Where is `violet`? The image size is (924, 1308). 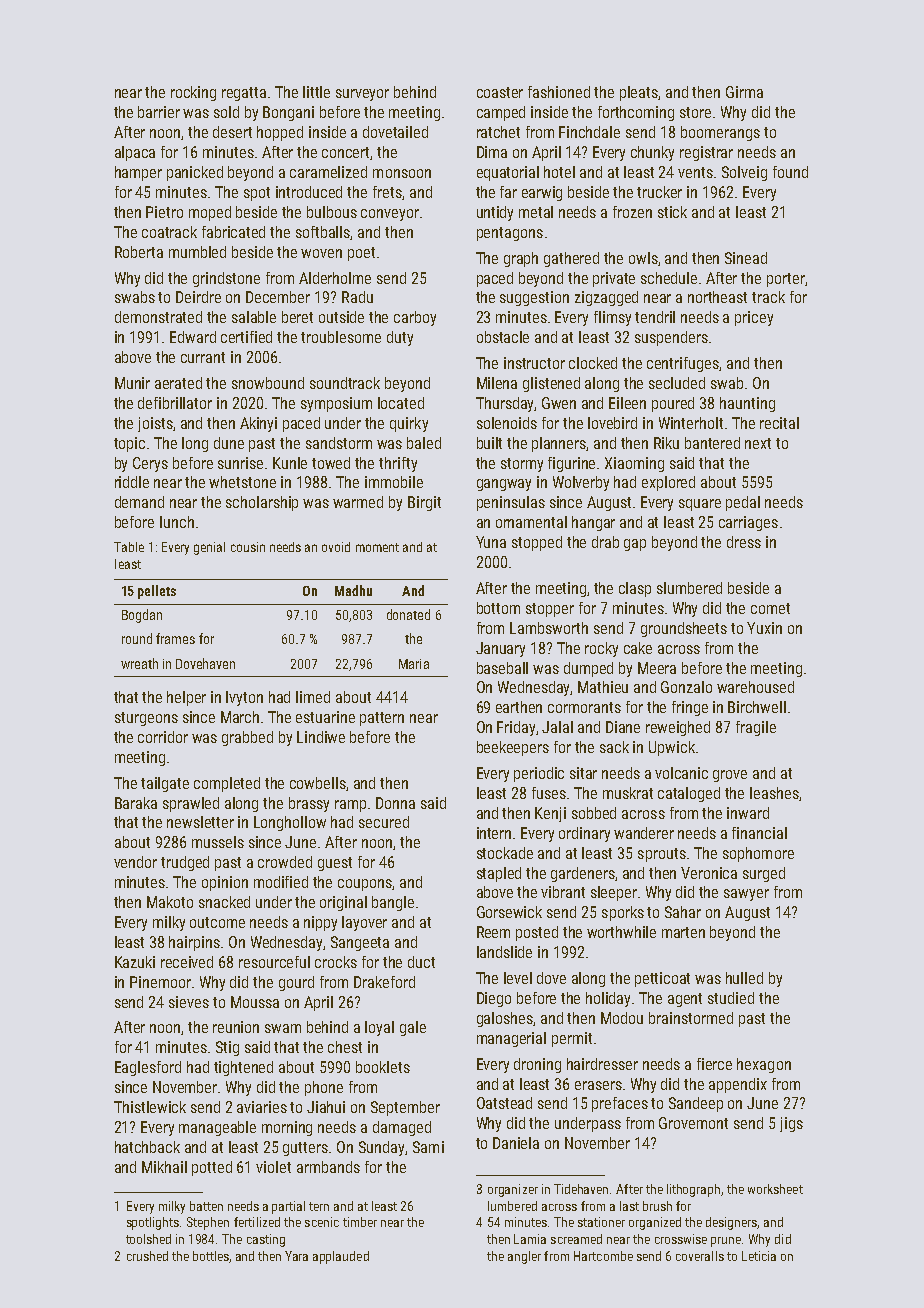 violet is located at coordinates (273, 1167).
